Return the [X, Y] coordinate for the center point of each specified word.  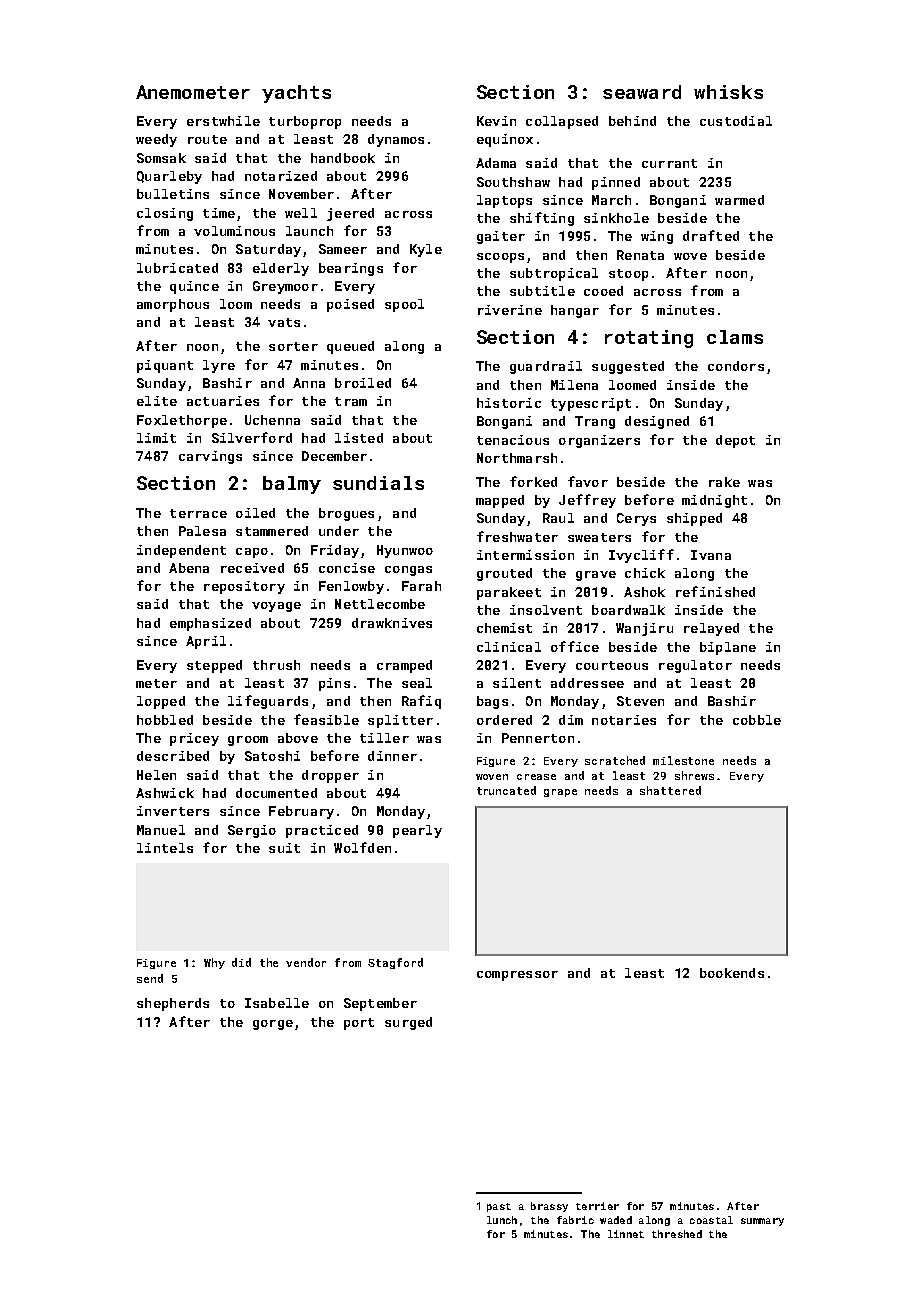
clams [735, 337]
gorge [273, 1025]
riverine [510, 310]
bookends [732, 973]
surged [408, 1023]
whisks [728, 92]
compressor [517, 976]
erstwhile [223, 121]
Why [214, 963]
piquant [165, 366]
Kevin [496, 121]
